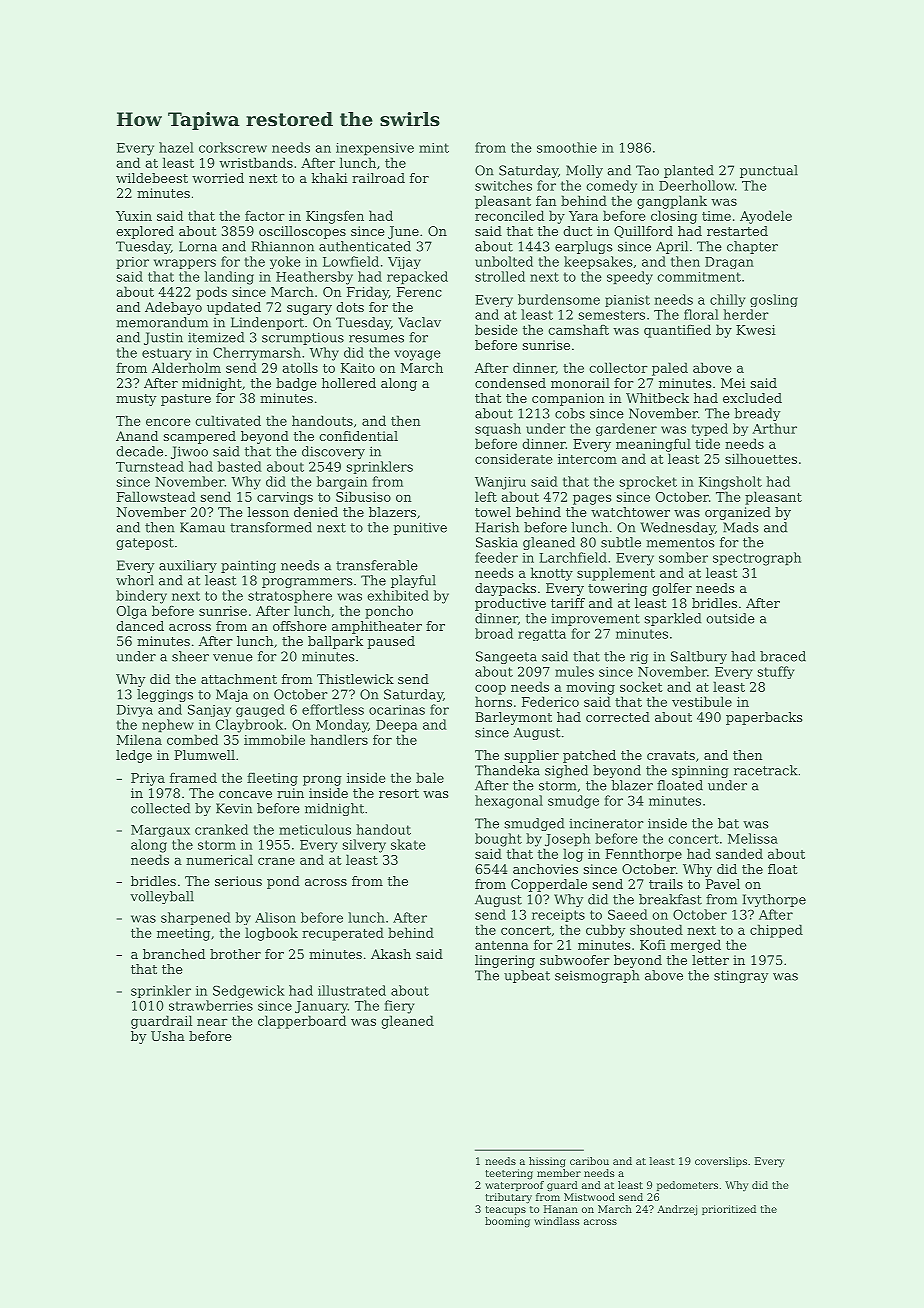 This screenshot has width=924, height=1308. I want to click on bought, so click(498, 840).
